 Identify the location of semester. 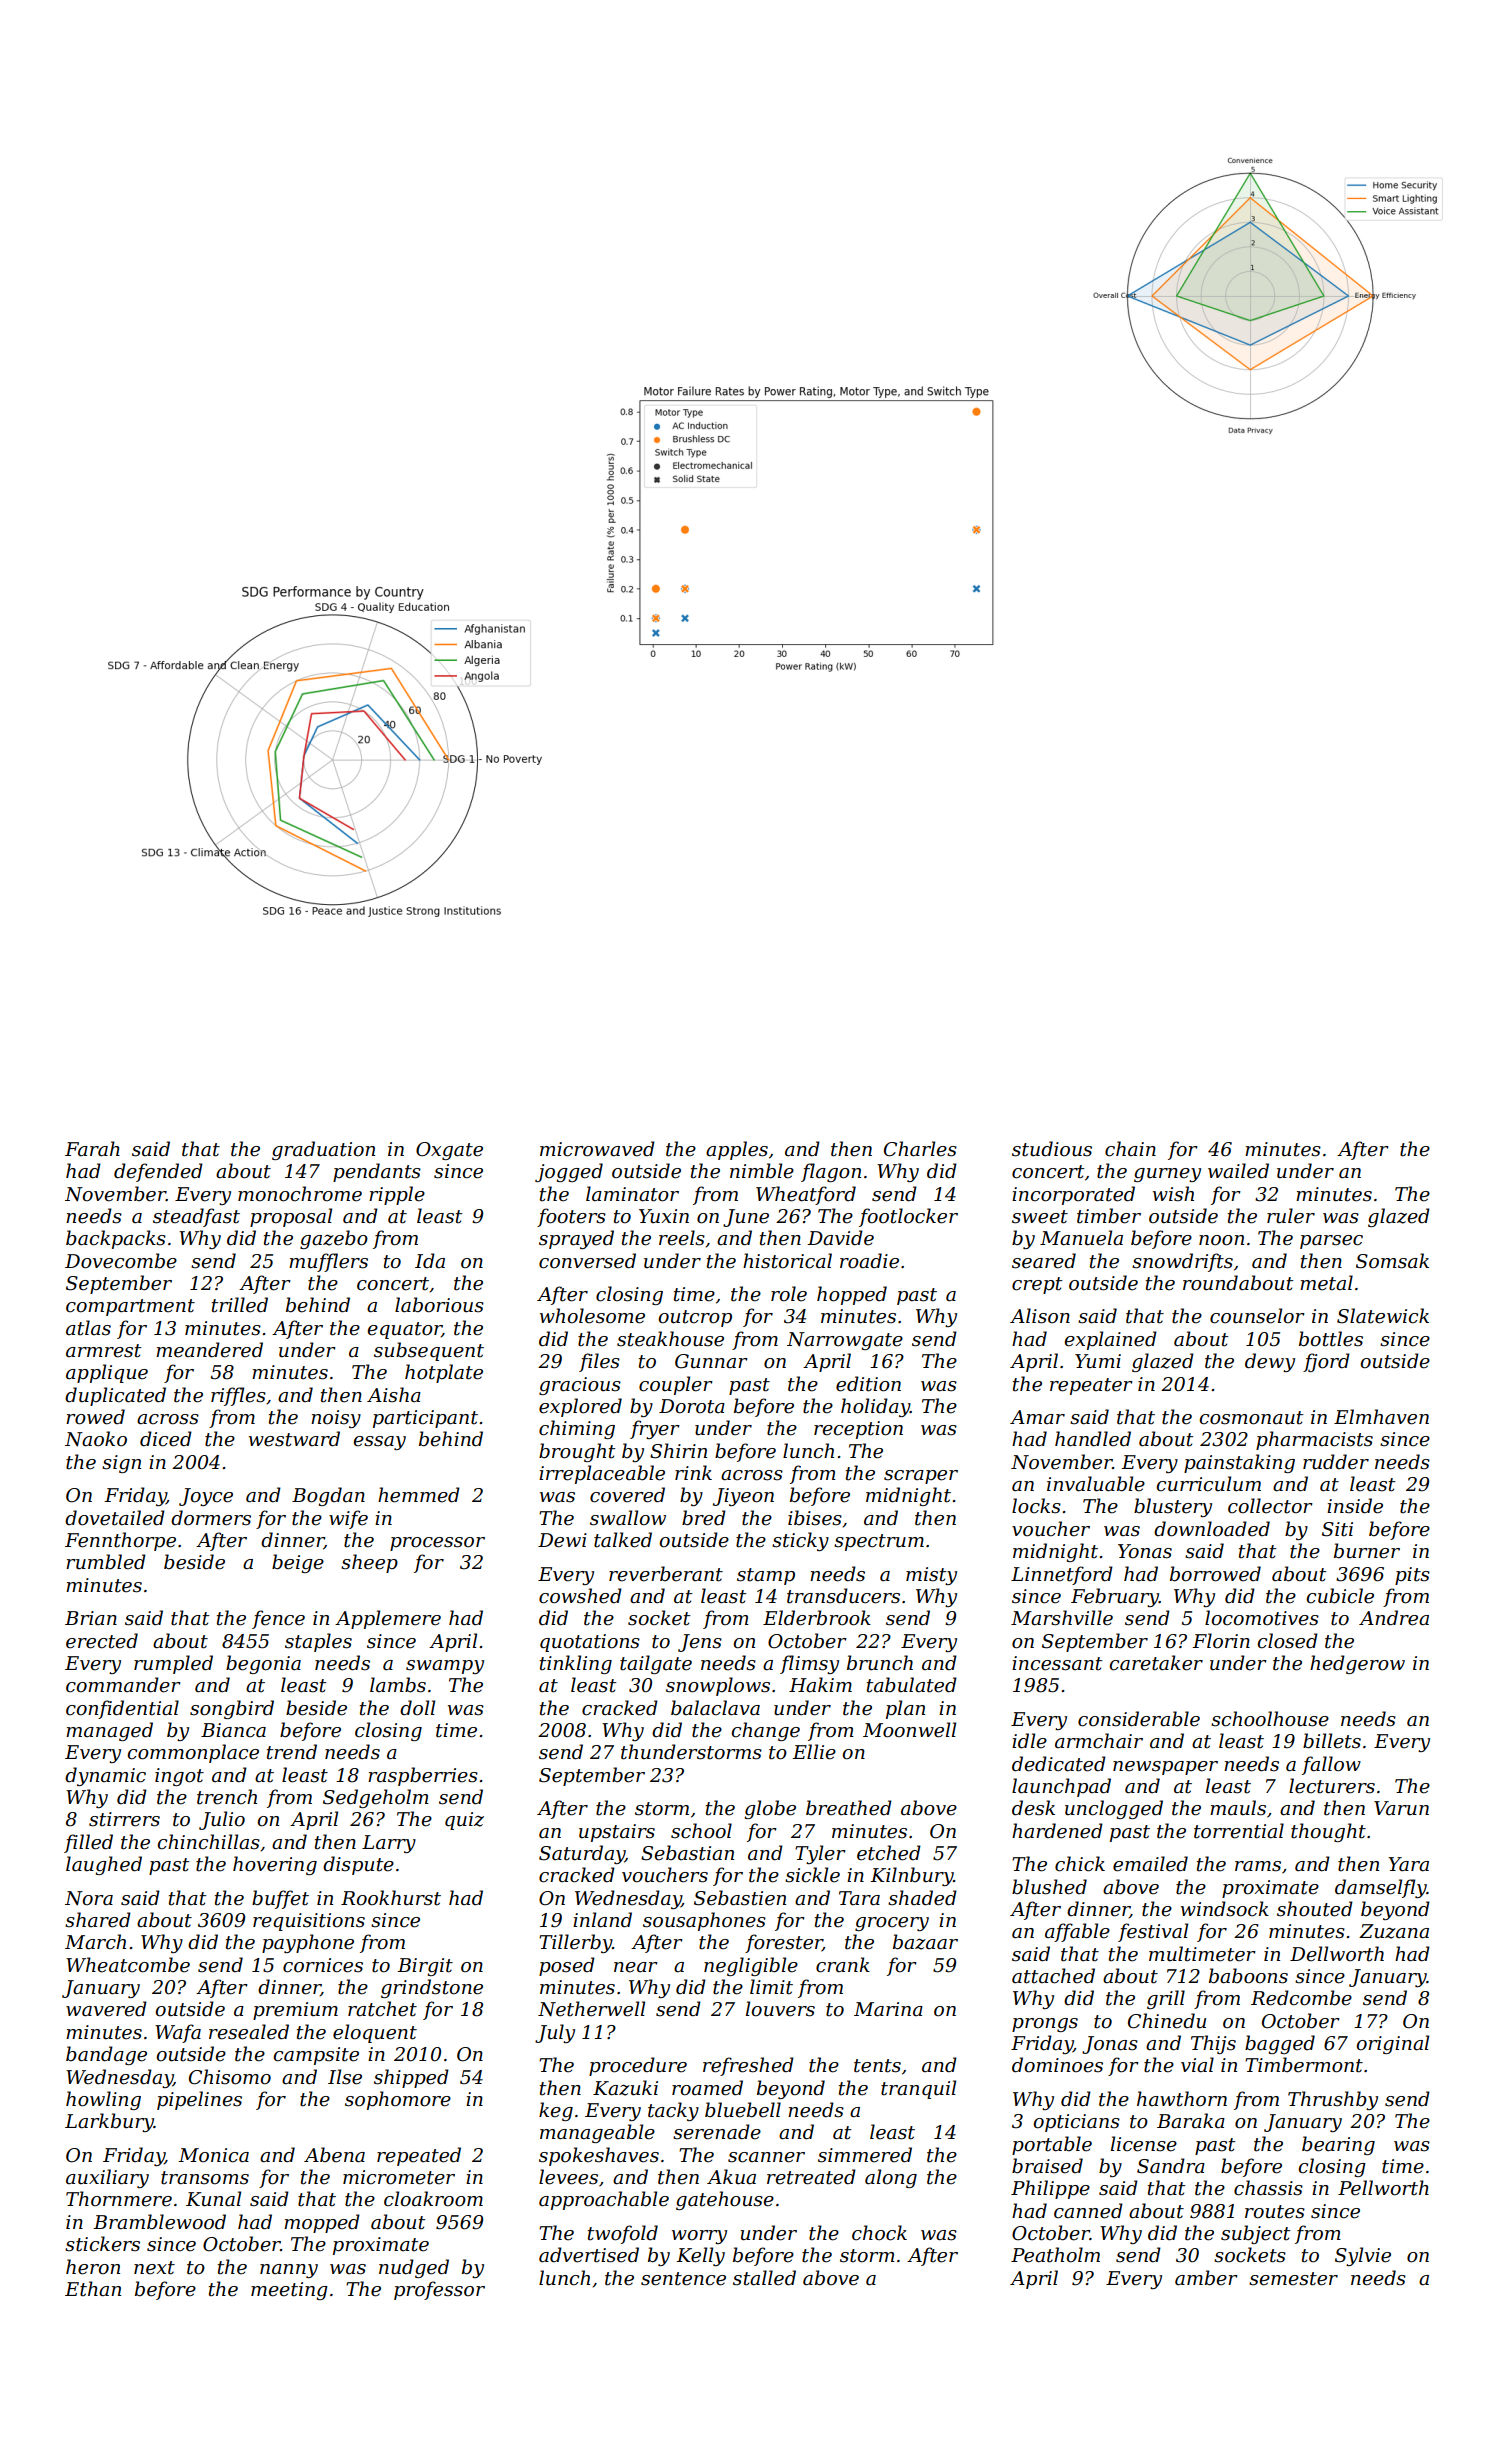
(1293, 2279).
